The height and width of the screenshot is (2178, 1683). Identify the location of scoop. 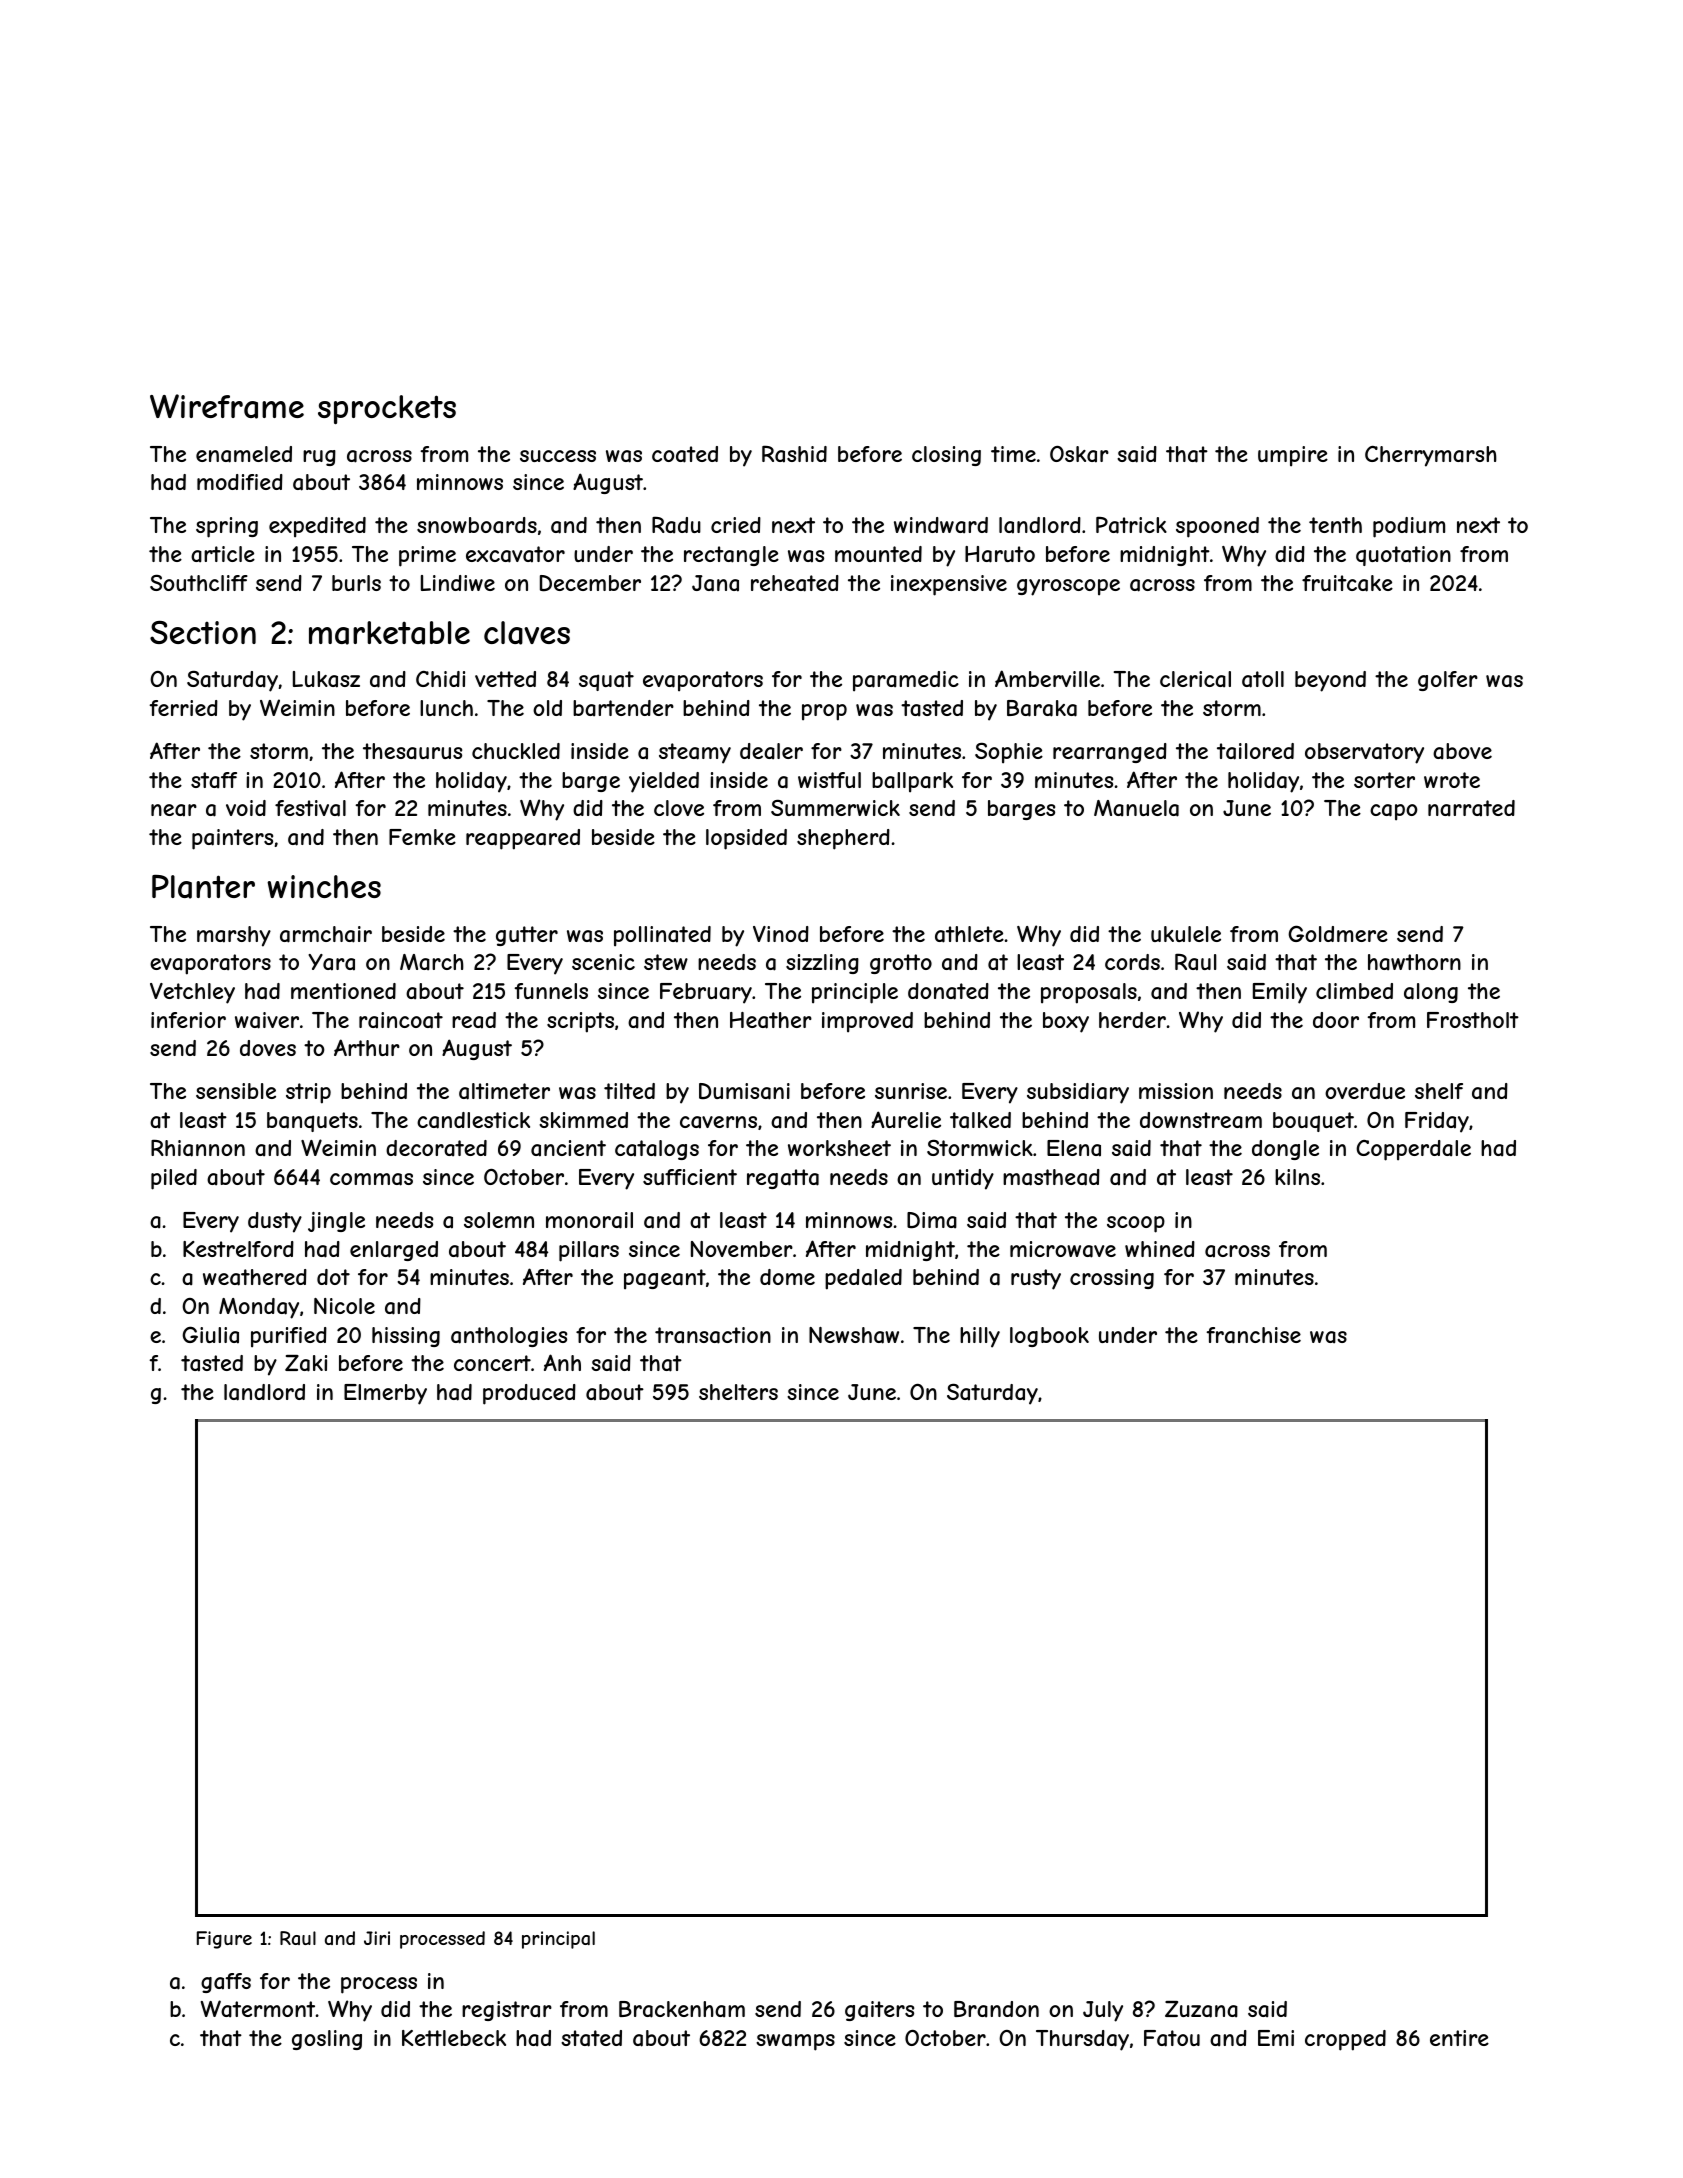
(1136, 1224).
